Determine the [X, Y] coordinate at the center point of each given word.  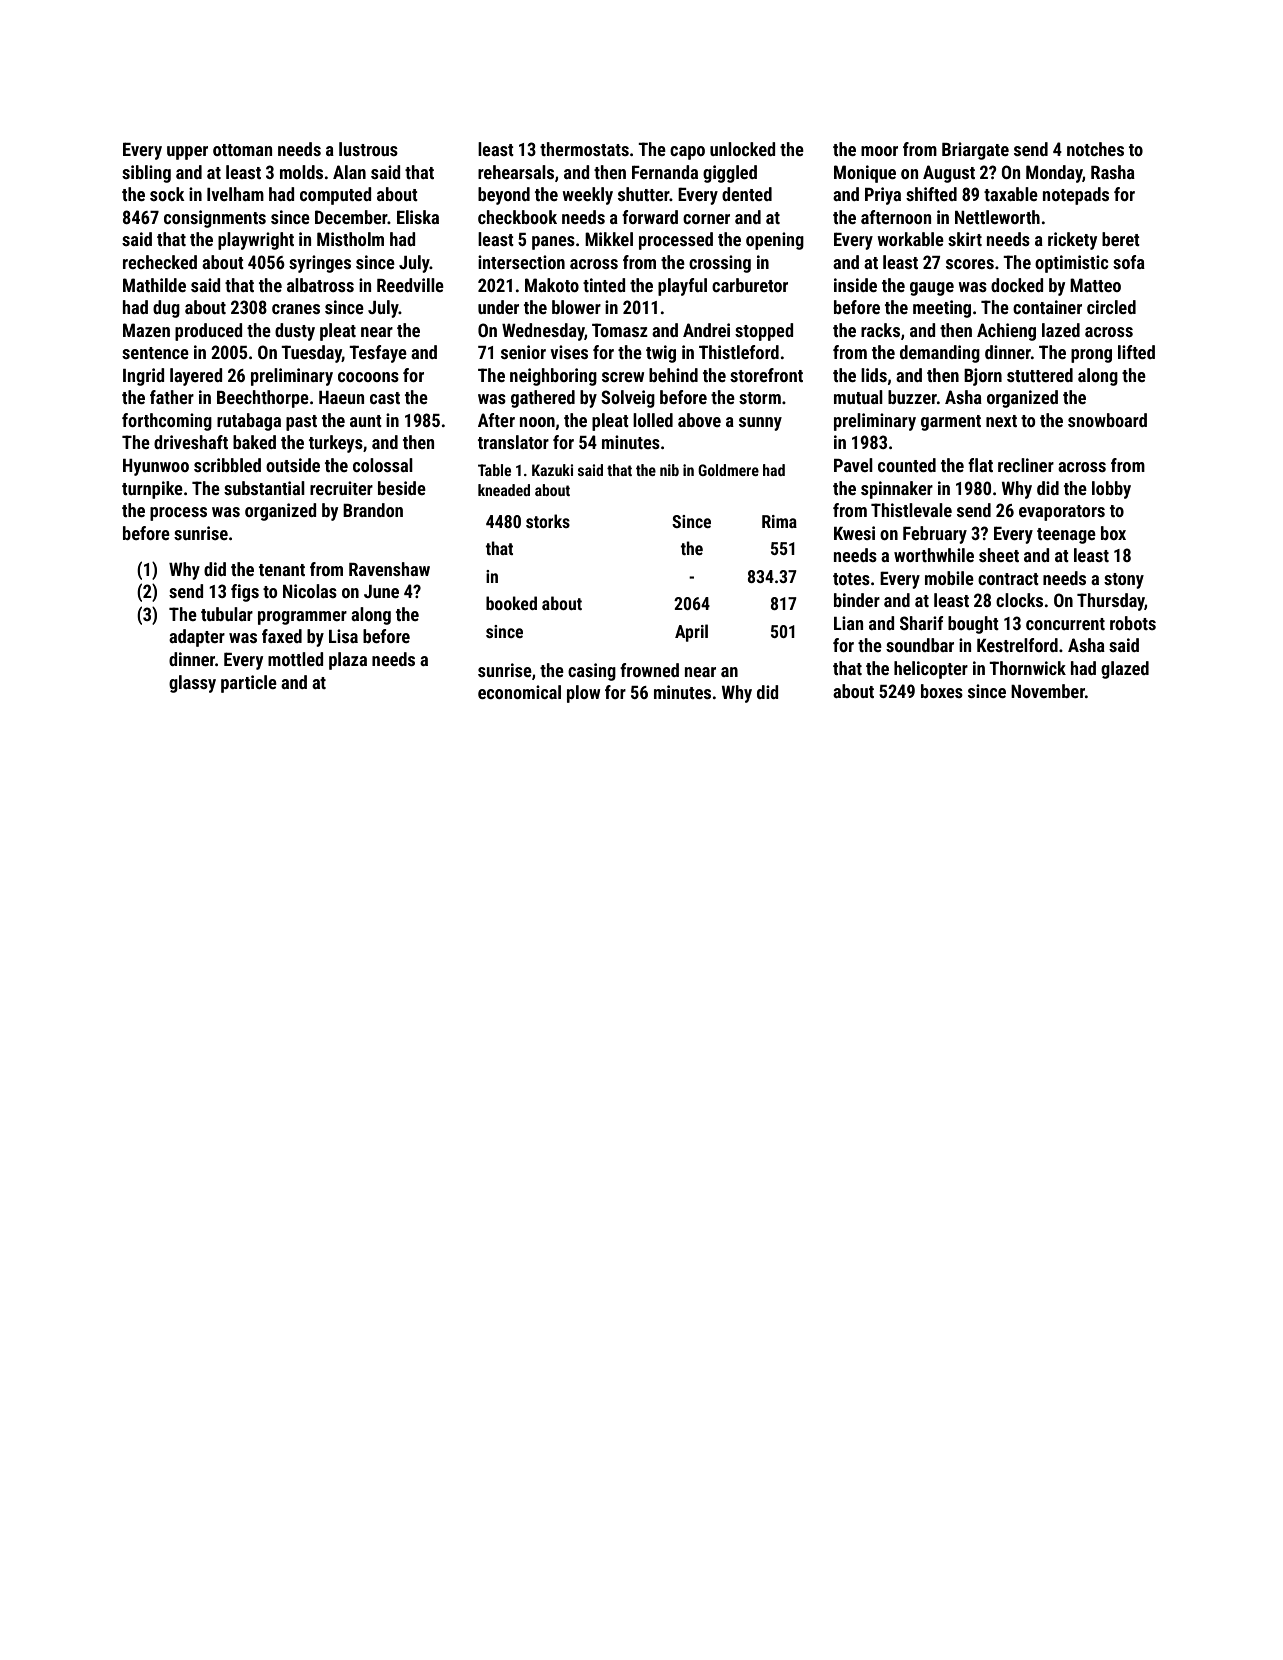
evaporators [1062, 513]
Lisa [343, 636]
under [498, 307]
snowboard [1107, 420]
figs [245, 593]
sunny [760, 424]
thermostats [584, 149]
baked [254, 442]
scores [970, 264]
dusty [295, 332]
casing [592, 672]
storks [548, 521]
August [949, 174]
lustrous [368, 149]
